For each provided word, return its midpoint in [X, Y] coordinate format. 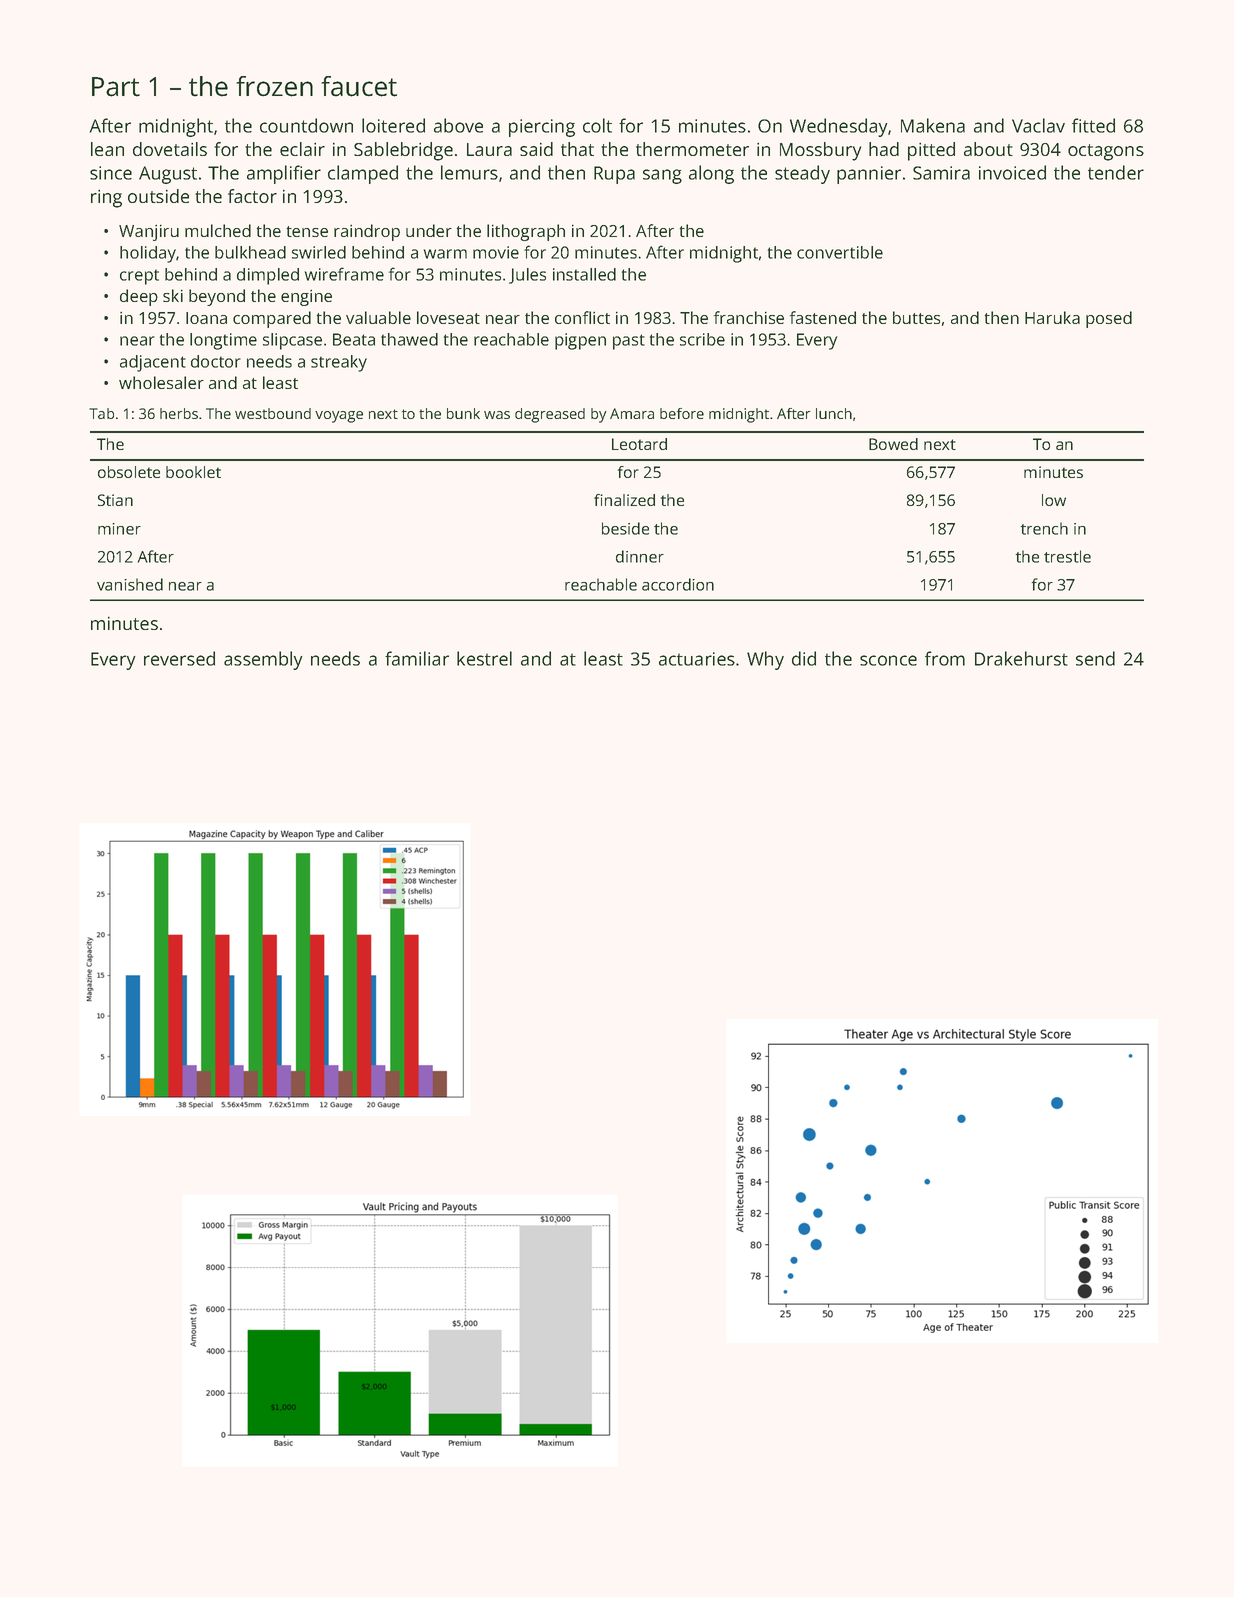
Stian [115, 500]
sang [662, 176]
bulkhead [250, 252]
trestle [1067, 556]
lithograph [526, 232]
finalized [624, 500]
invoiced [1012, 172]
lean [107, 149]
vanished [130, 584]
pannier [869, 175]
